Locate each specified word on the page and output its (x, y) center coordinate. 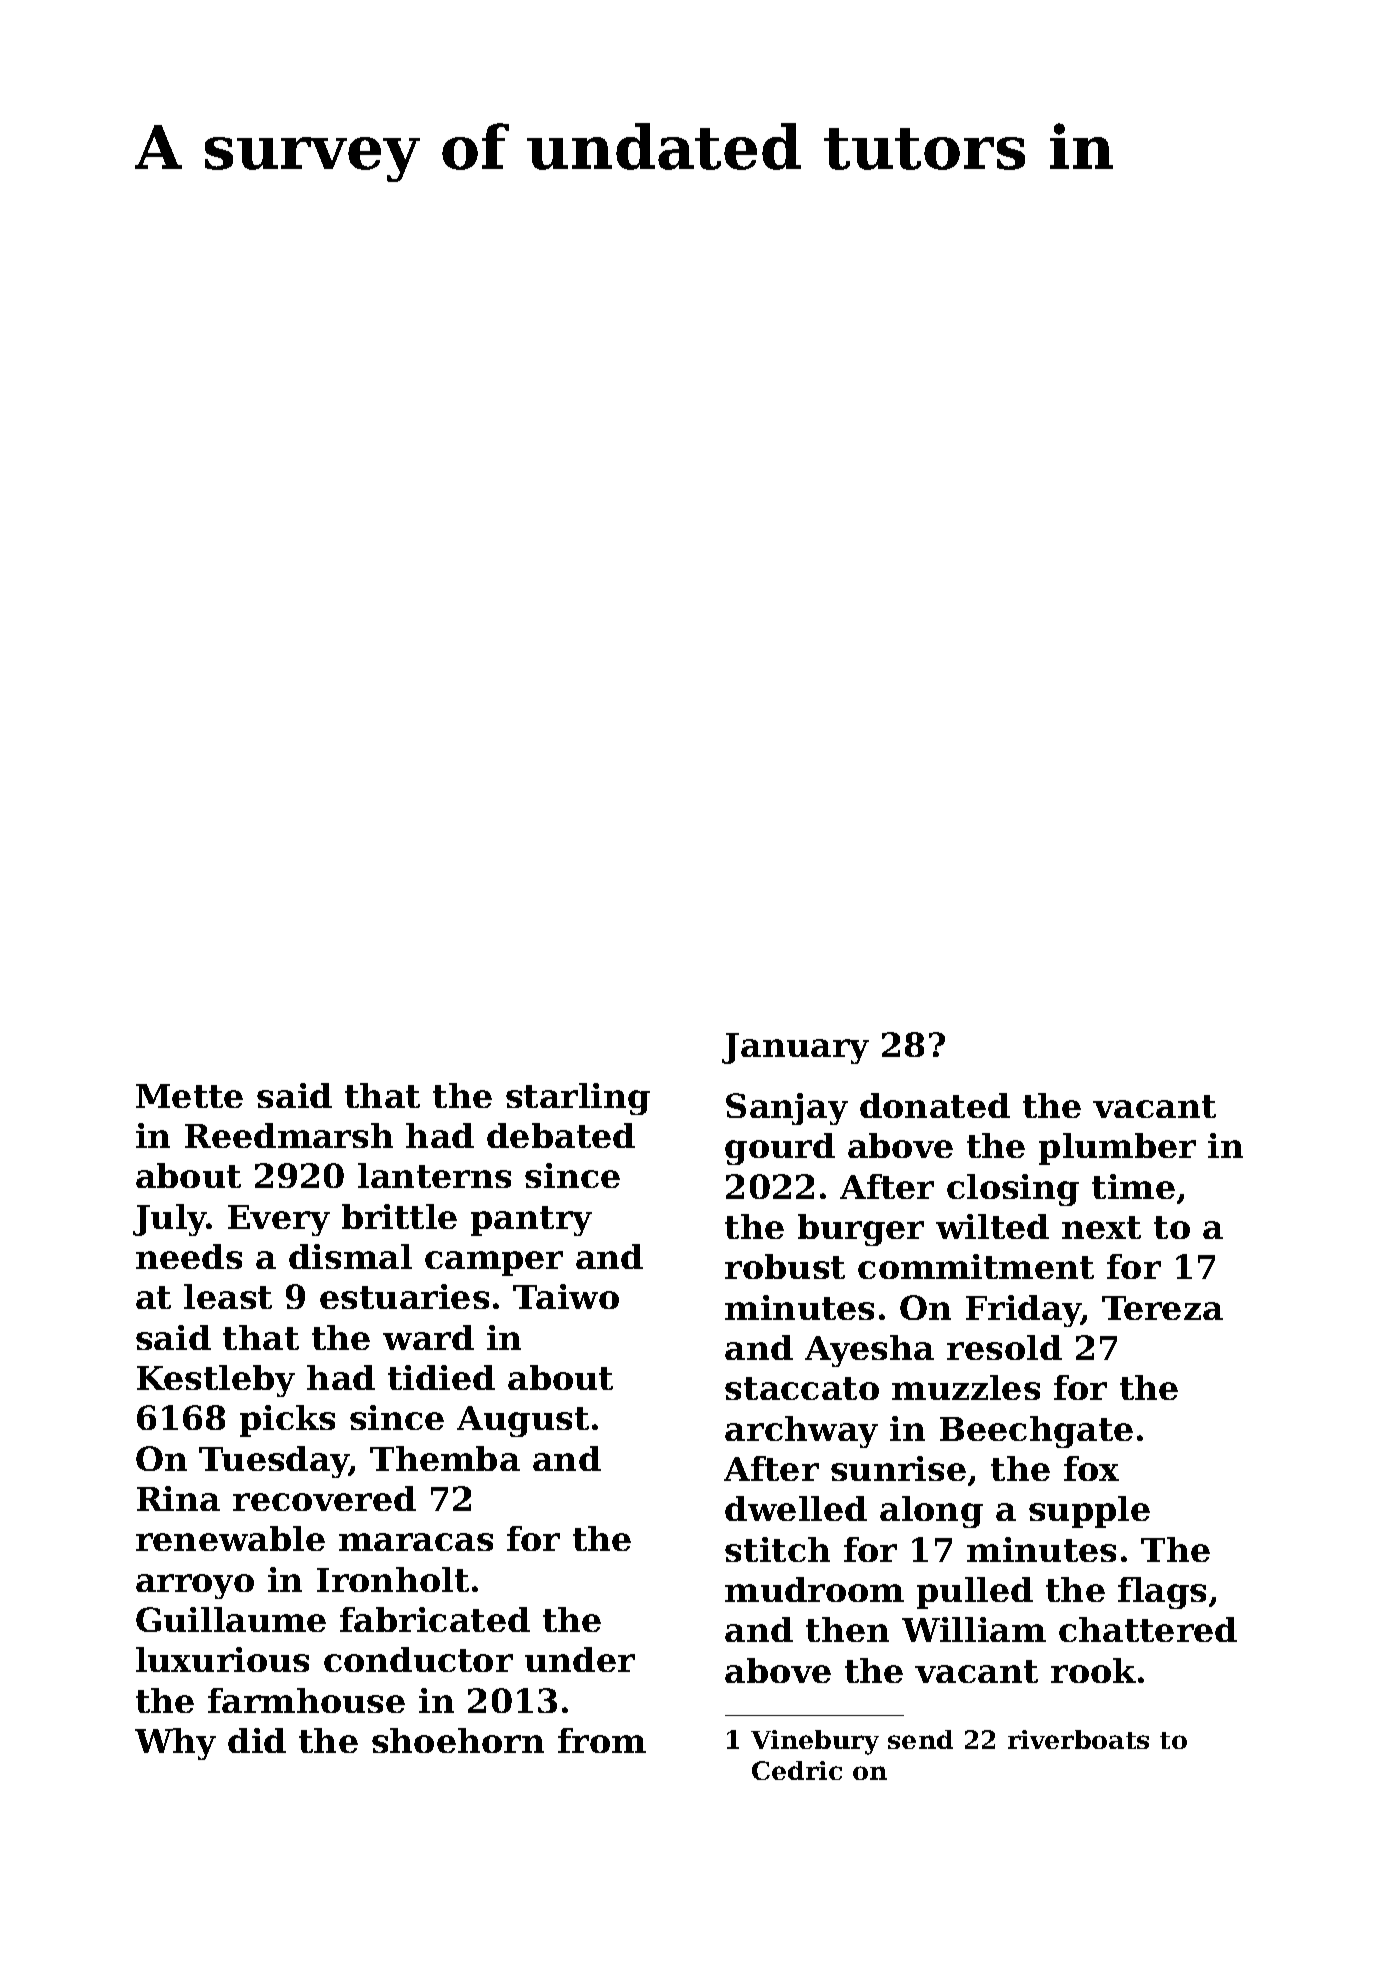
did (257, 1740)
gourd (780, 1149)
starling (578, 1099)
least (228, 1296)
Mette (189, 1096)
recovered (324, 1498)
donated (935, 1105)
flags (1162, 1593)
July (170, 1220)
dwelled (796, 1508)
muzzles (966, 1387)
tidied (441, 1377)
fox (1091, 1468)
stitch (777, 1549)
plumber (1117, 1149)
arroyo (195, 1586)
